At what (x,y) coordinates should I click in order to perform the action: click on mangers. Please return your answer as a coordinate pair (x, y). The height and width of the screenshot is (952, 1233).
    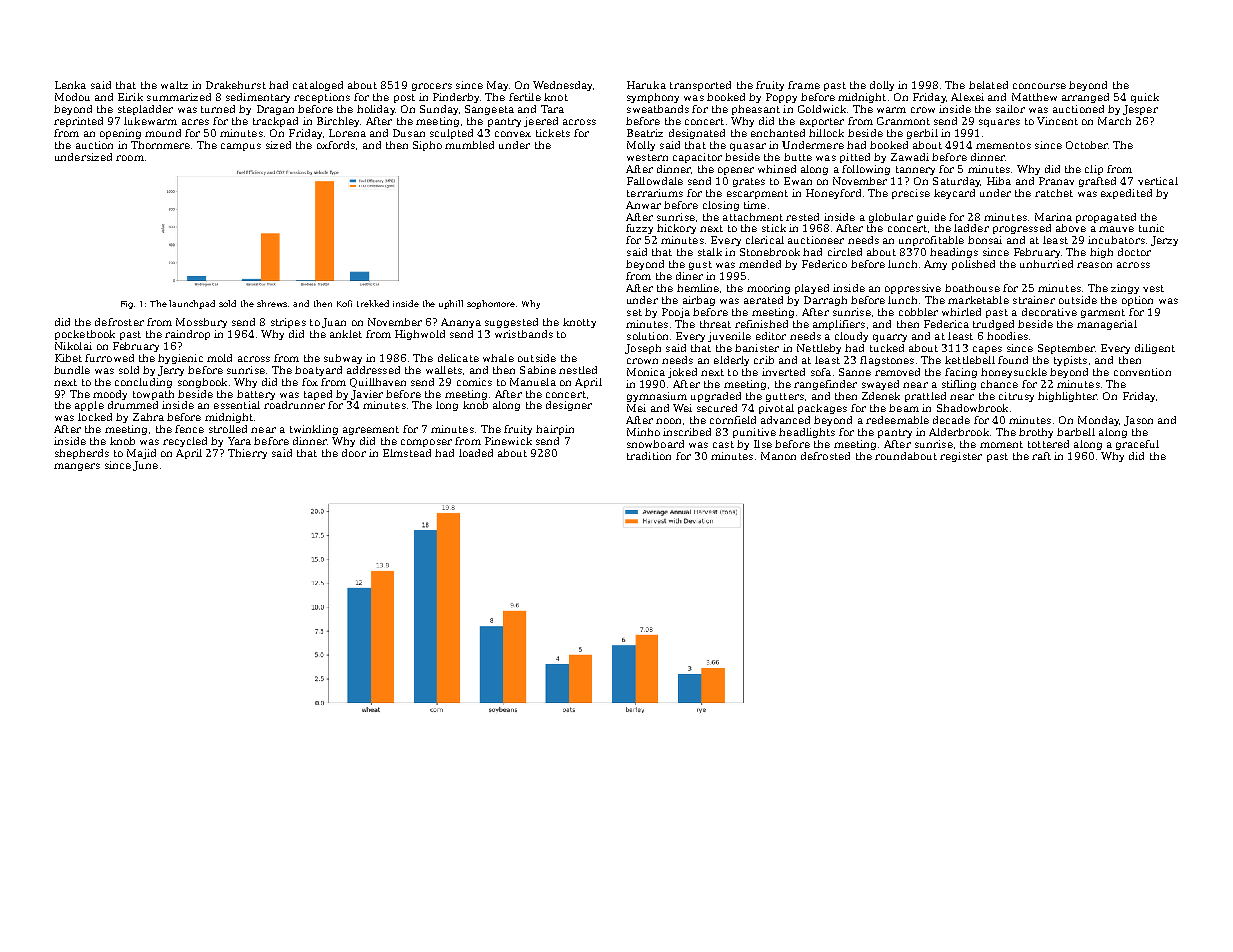
    Looking at the image, I should click on (77, 467).
